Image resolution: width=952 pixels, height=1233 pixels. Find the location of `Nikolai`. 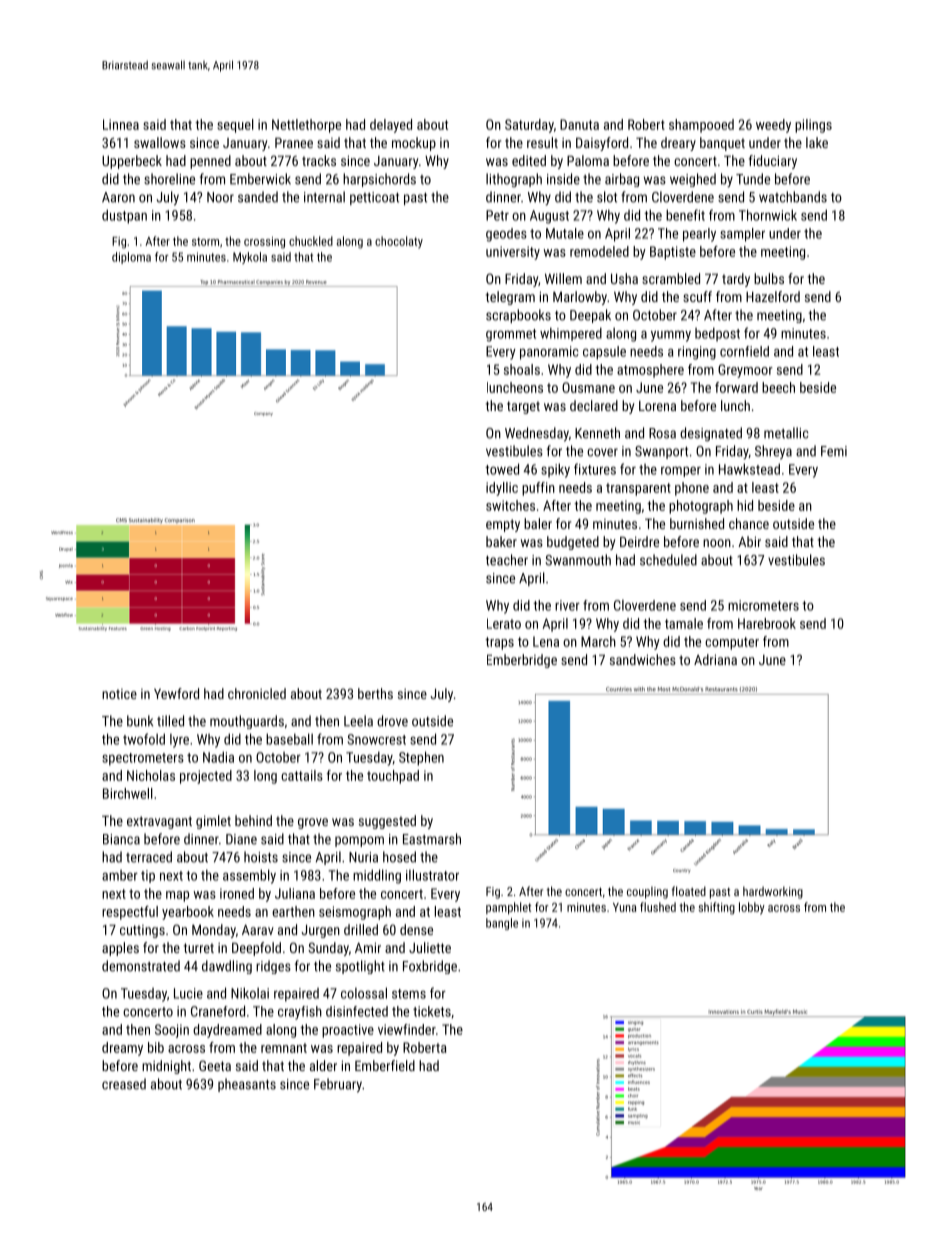

Nikolai is located at coordinates (250, 993).
